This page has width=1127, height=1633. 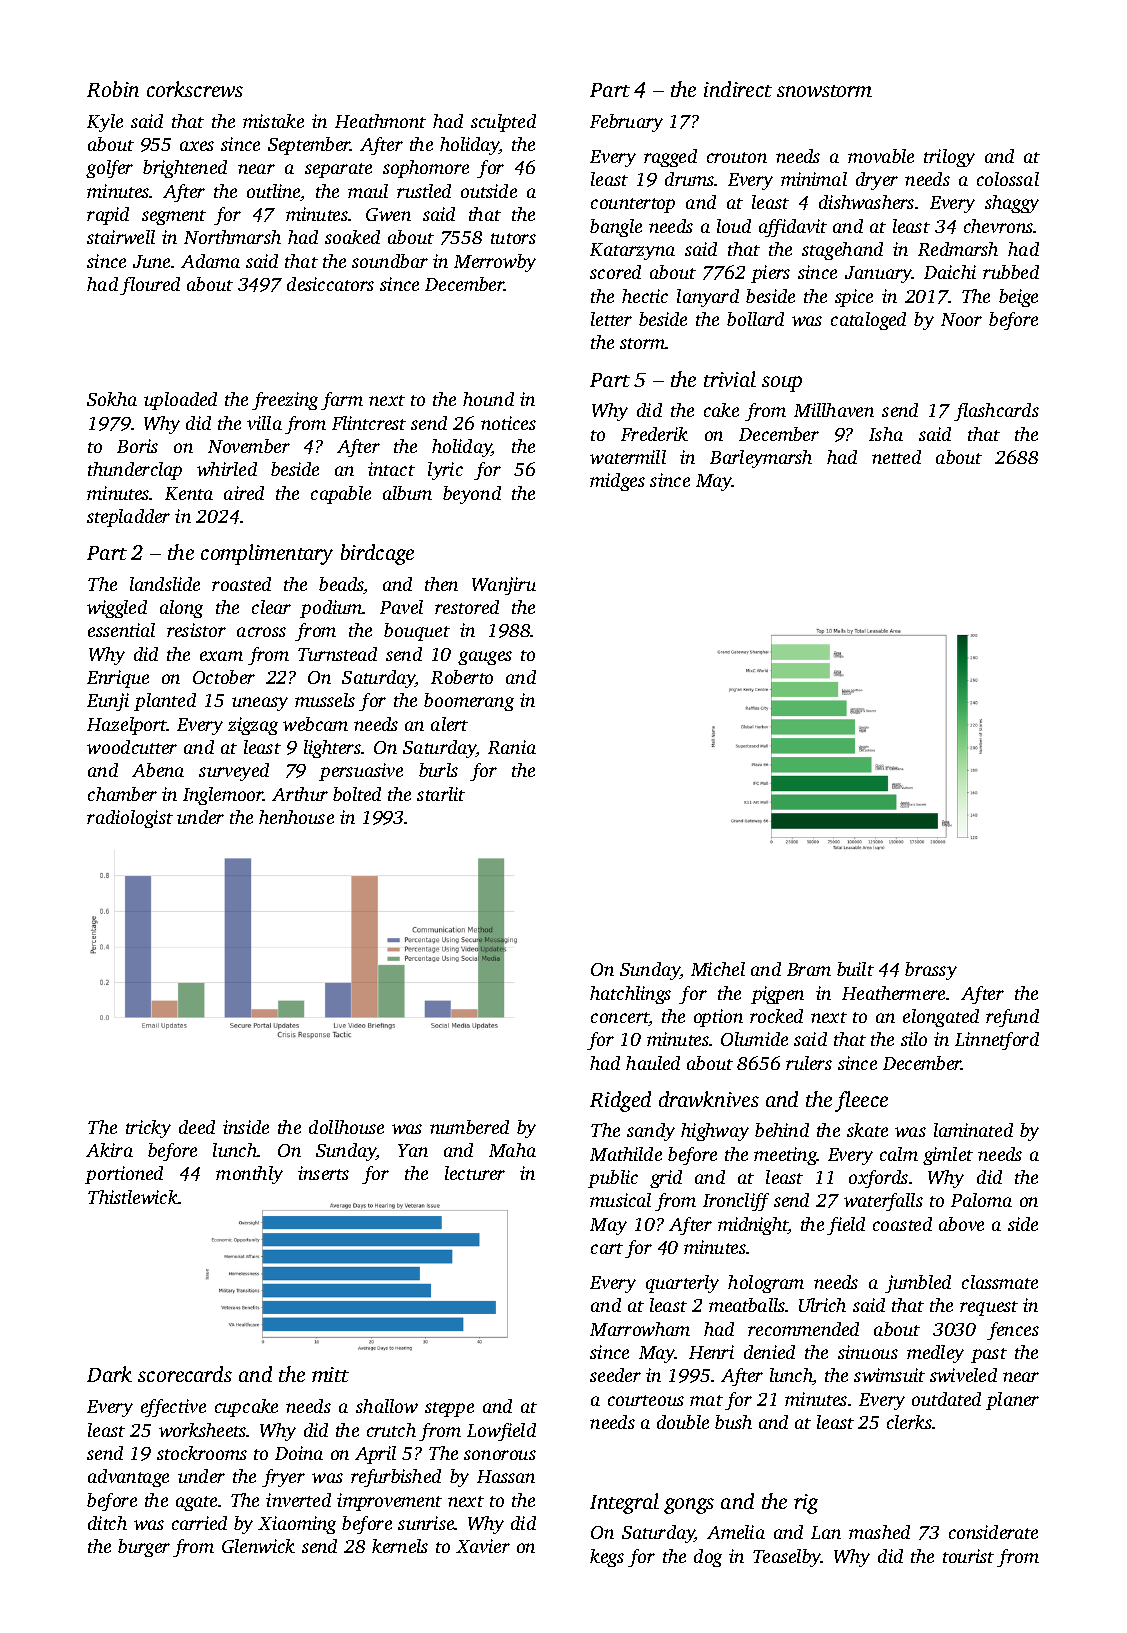 I want to click on tourist, so click(x=968, y=1556).
